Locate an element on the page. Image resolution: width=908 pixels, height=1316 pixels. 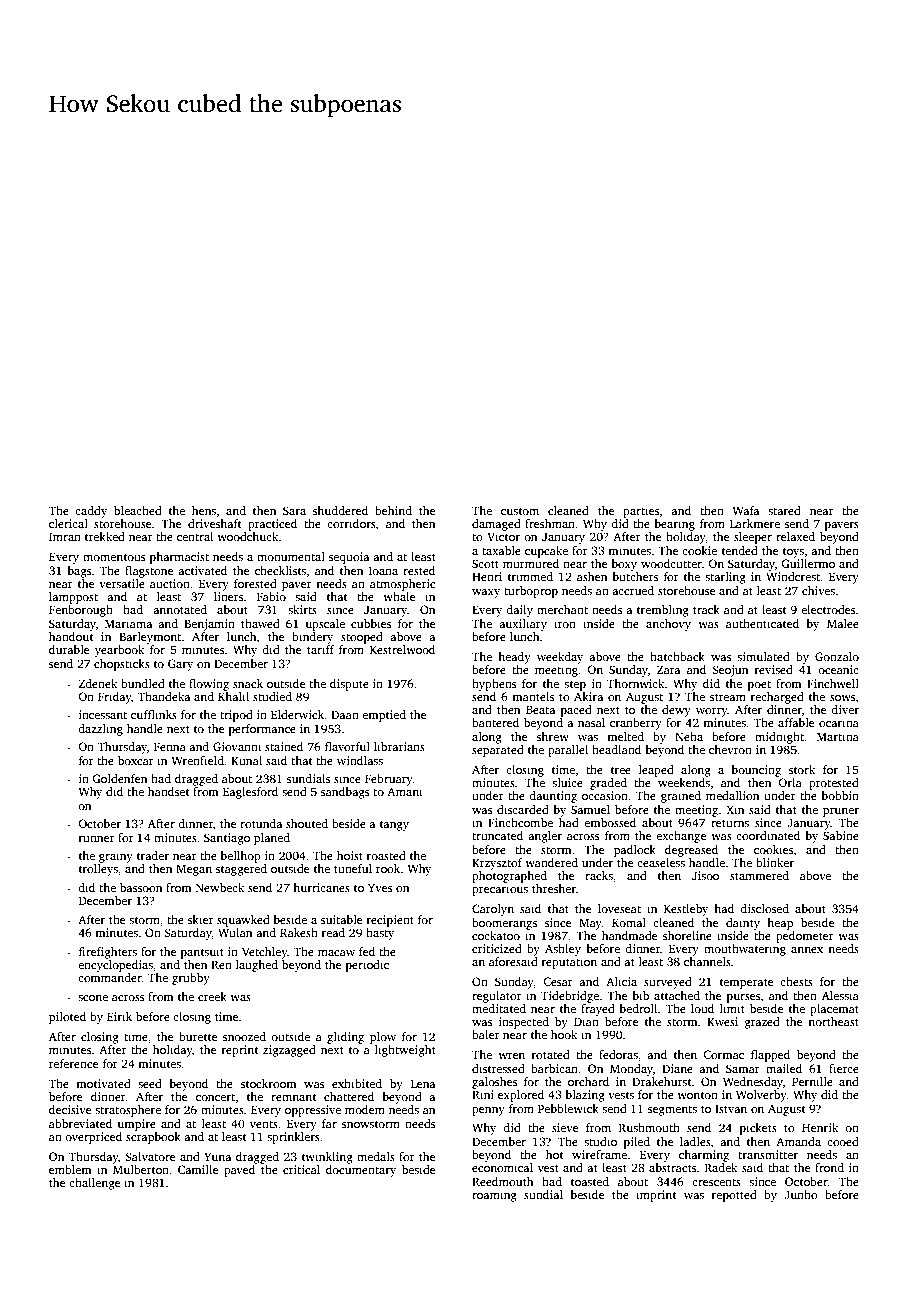
pedometer is located at coordinates (805, 937).
